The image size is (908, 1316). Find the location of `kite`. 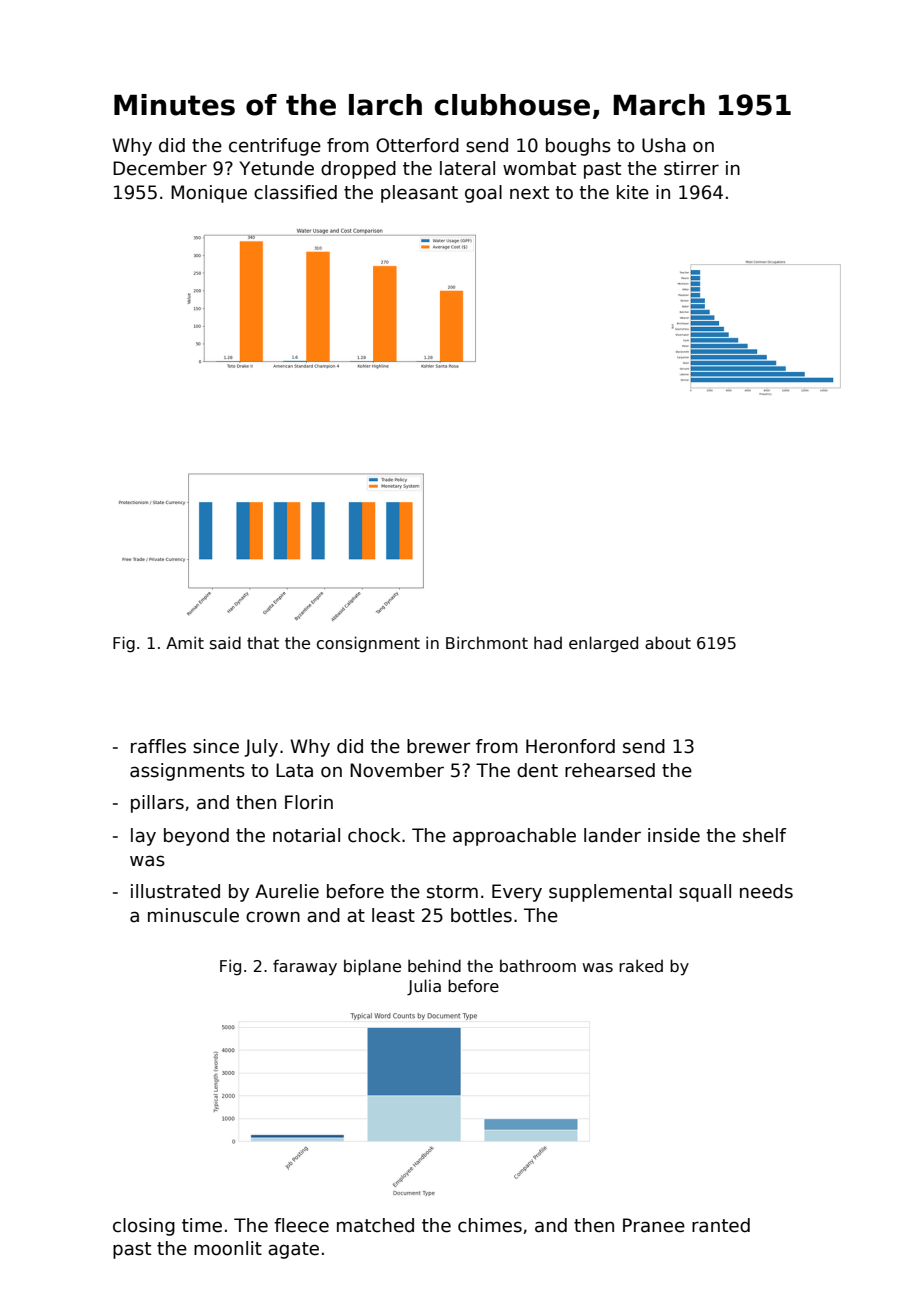

kite is located at coordinates (633, 192).
